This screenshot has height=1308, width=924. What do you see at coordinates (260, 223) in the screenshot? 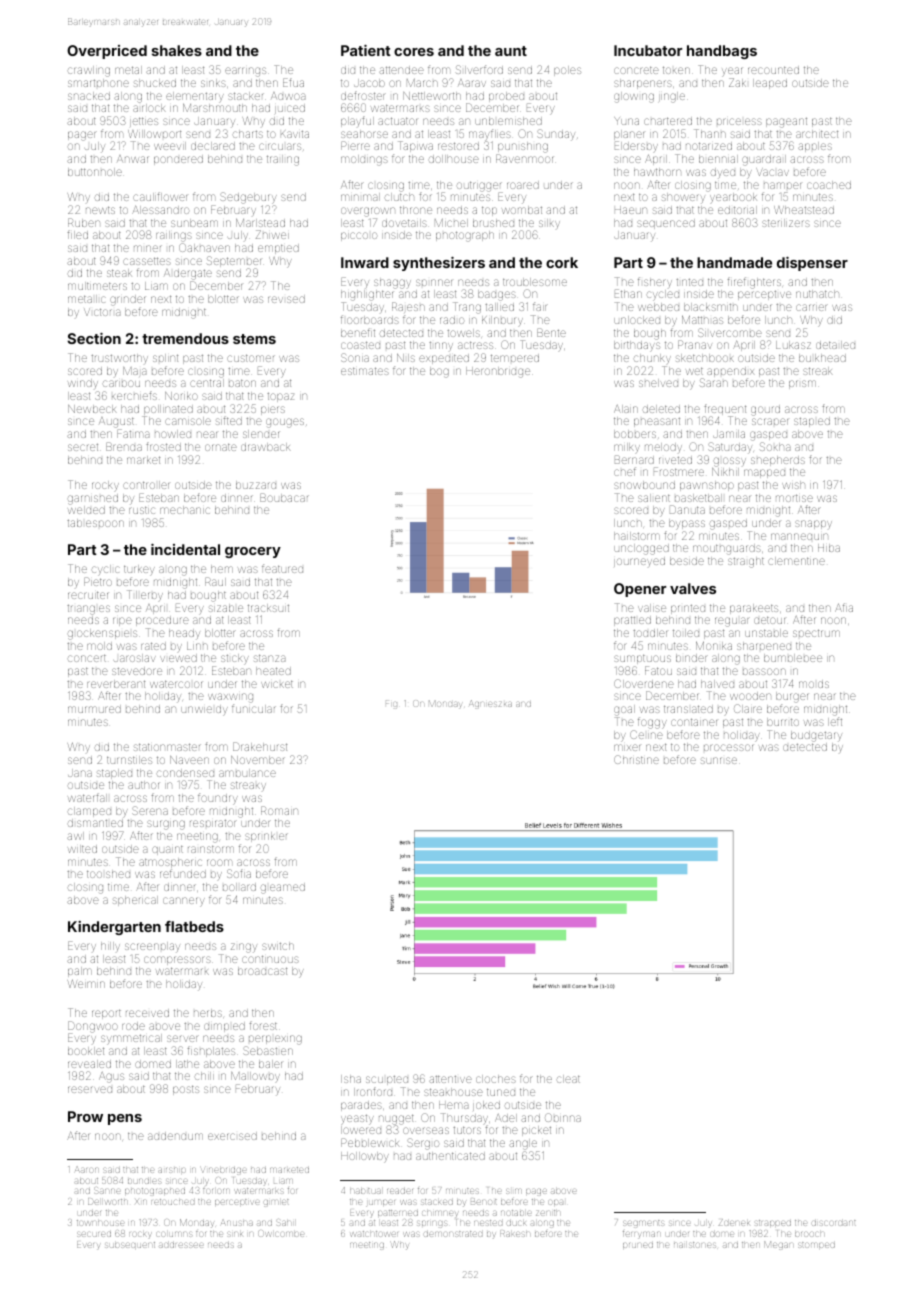
I see `Marlstead` at bounding box center [260, 223].
